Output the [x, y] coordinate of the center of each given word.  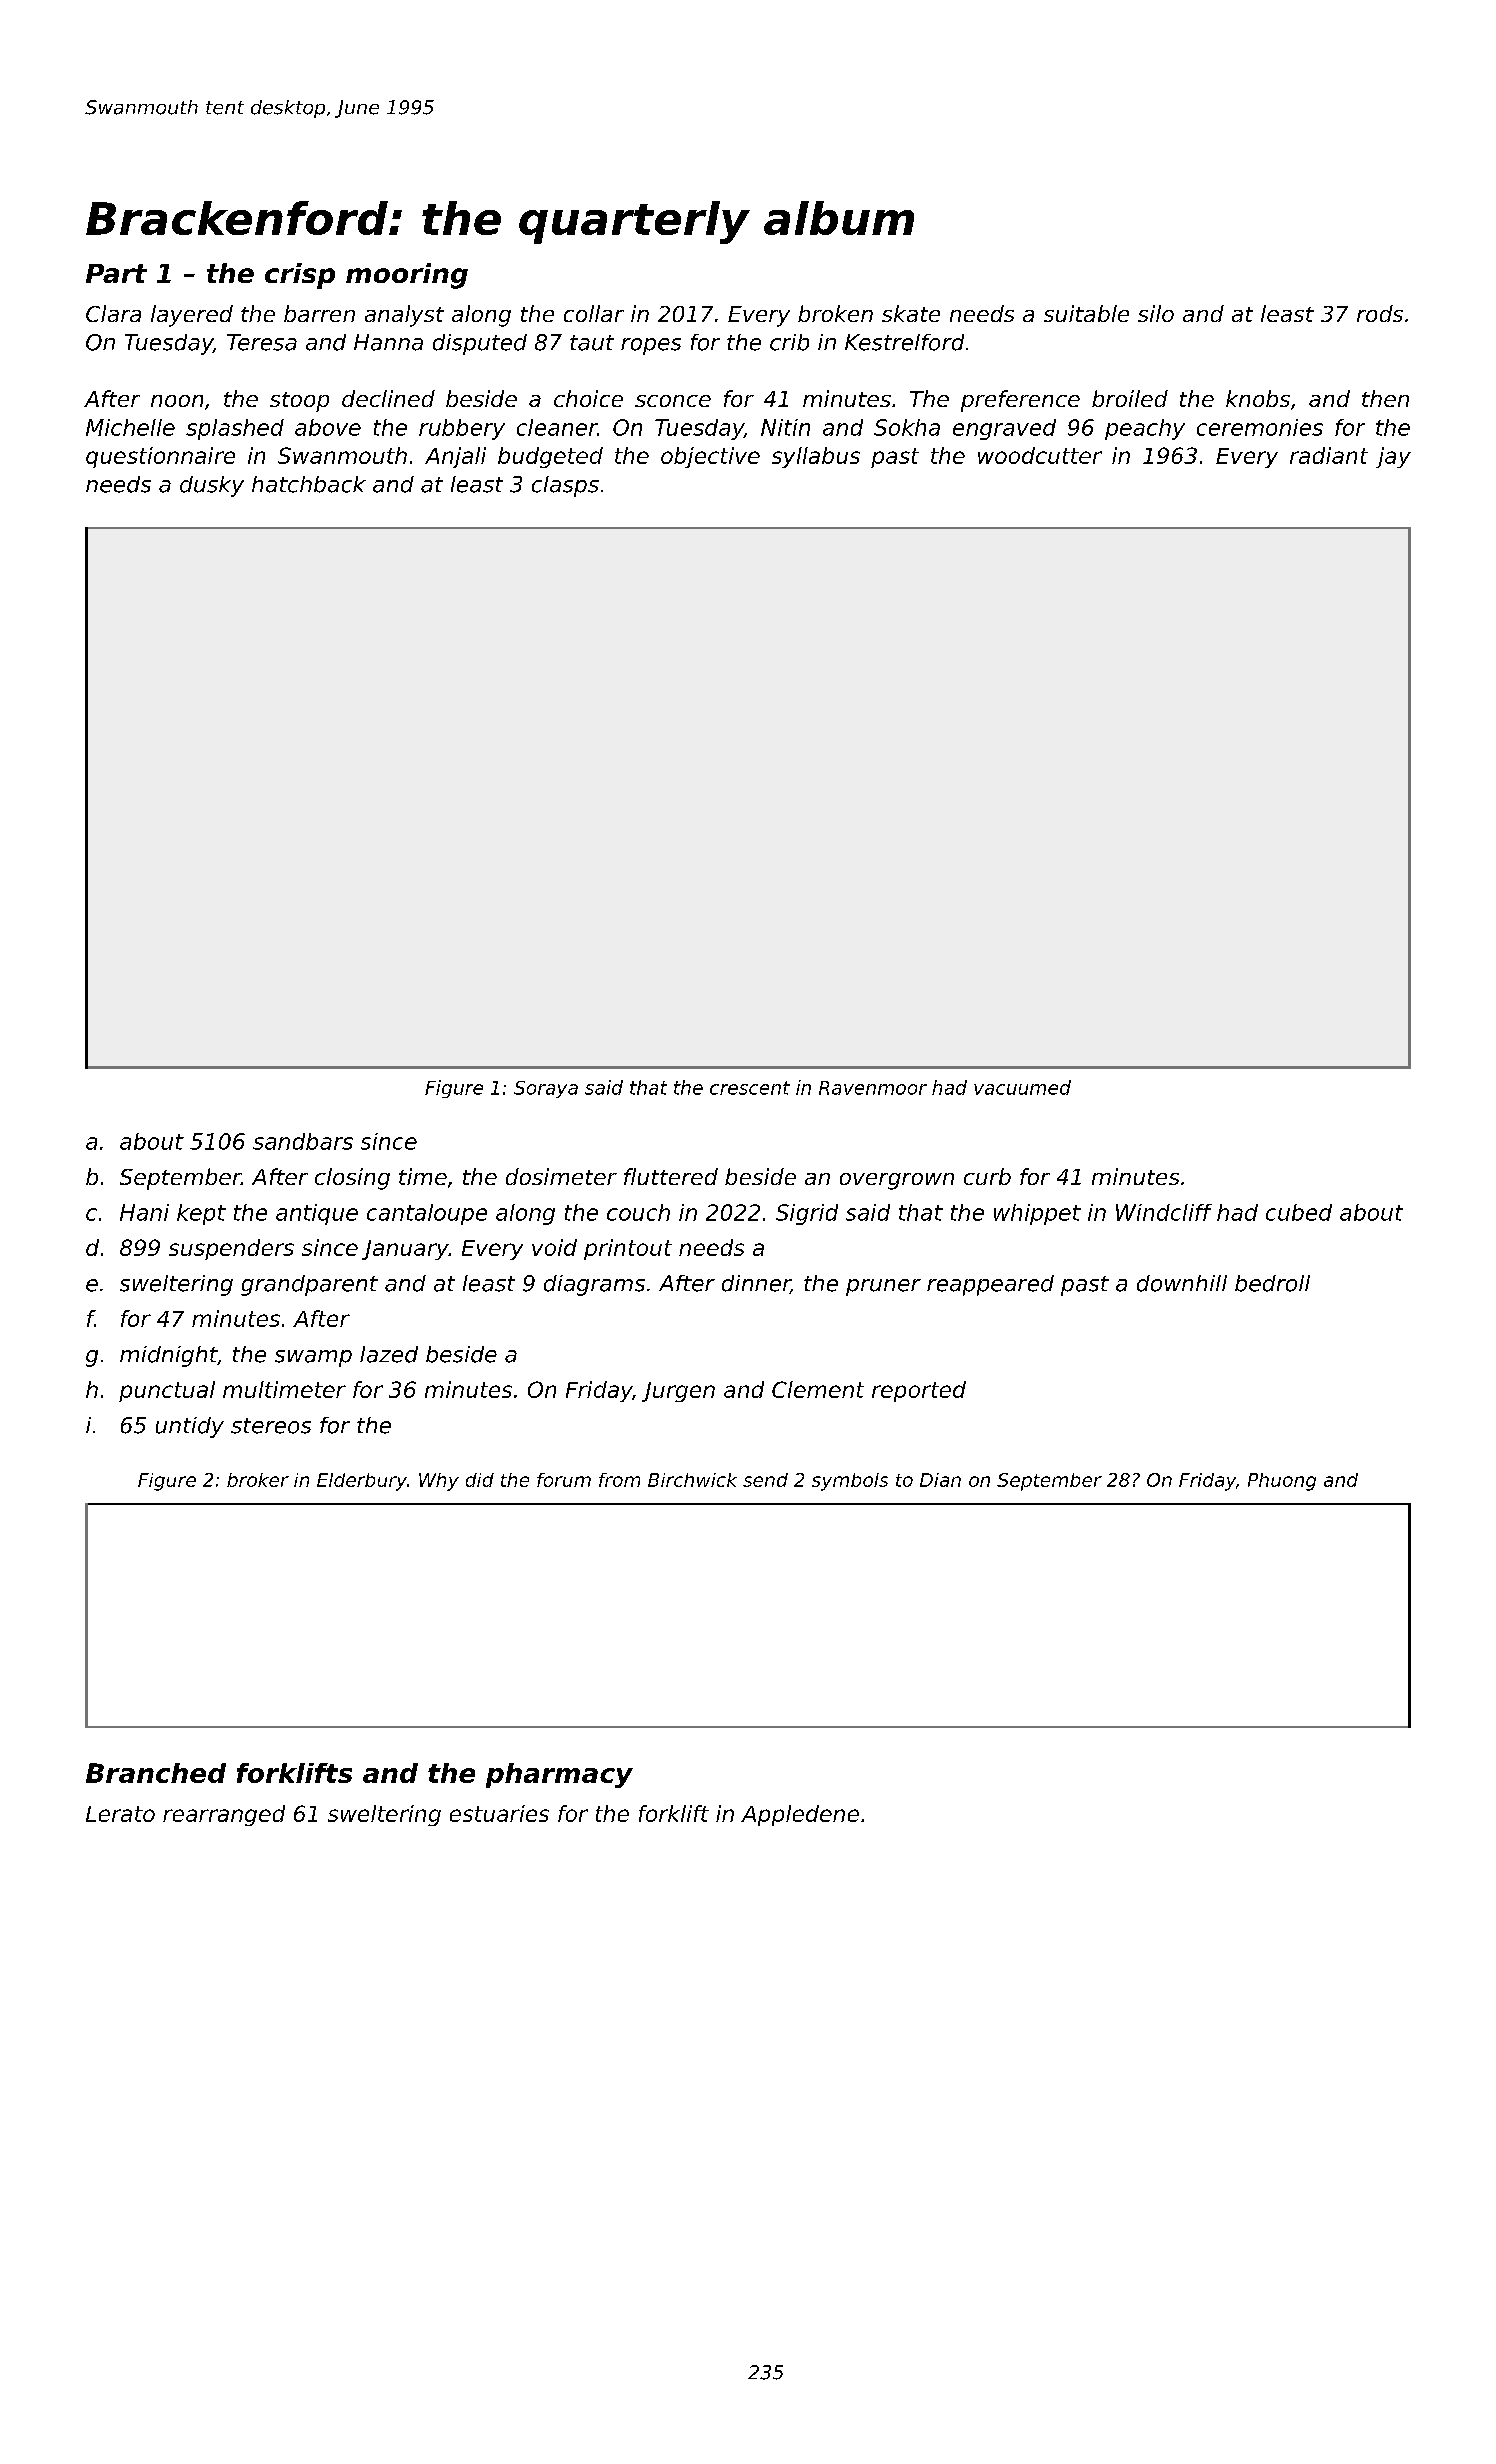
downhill [1182, 1283]
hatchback [309, 484]
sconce [673, 401]
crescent [750, 1088]
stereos [271, 1426]
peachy [1145, 429]
